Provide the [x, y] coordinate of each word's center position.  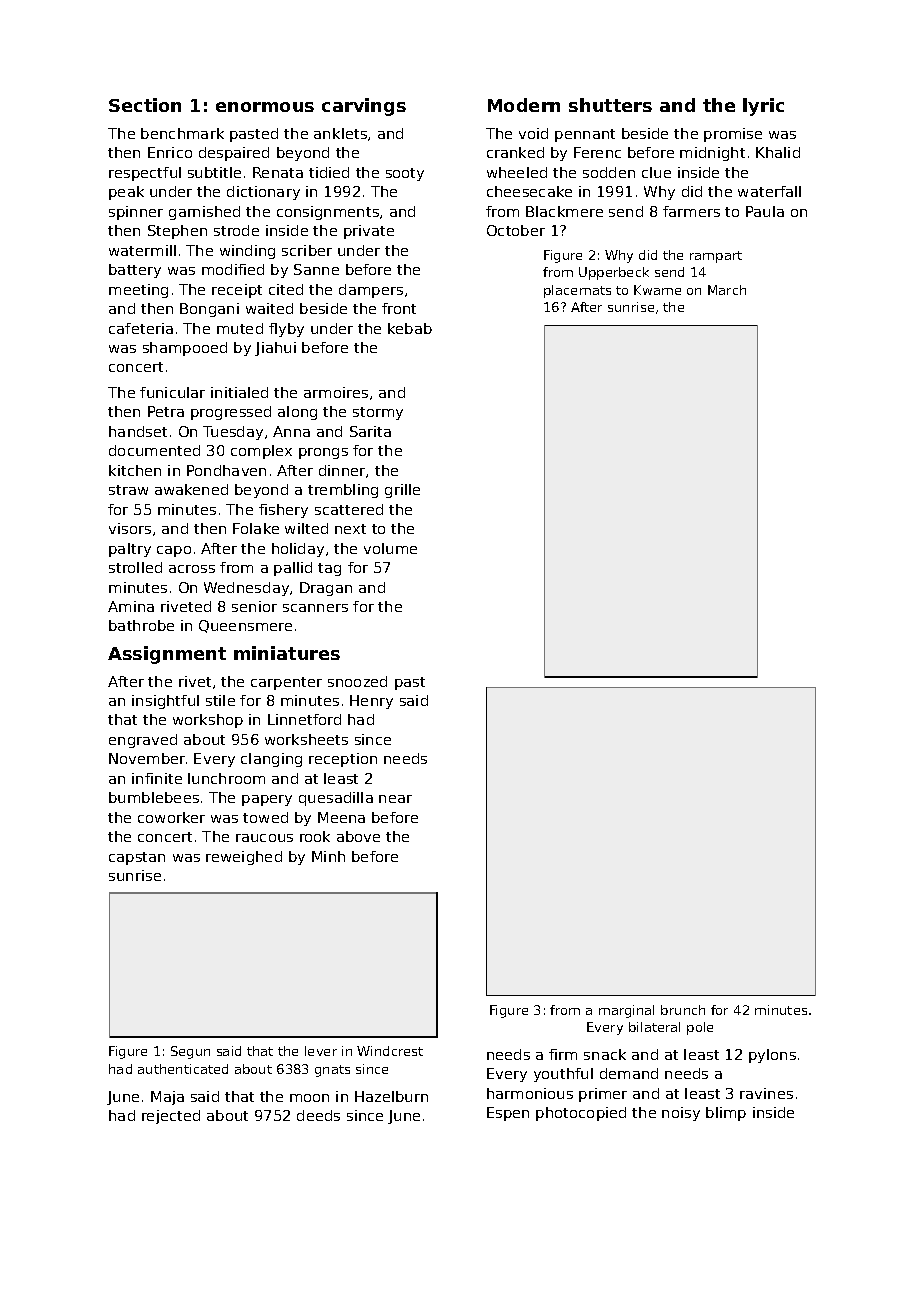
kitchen [135, 470]
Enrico [170, 152]
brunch [683, 1010]
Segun [190, 1052]
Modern [524, 105]
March [727, 290]
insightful [165, 702]
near [395, 799]
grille [402, 491]
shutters [610, 105]
